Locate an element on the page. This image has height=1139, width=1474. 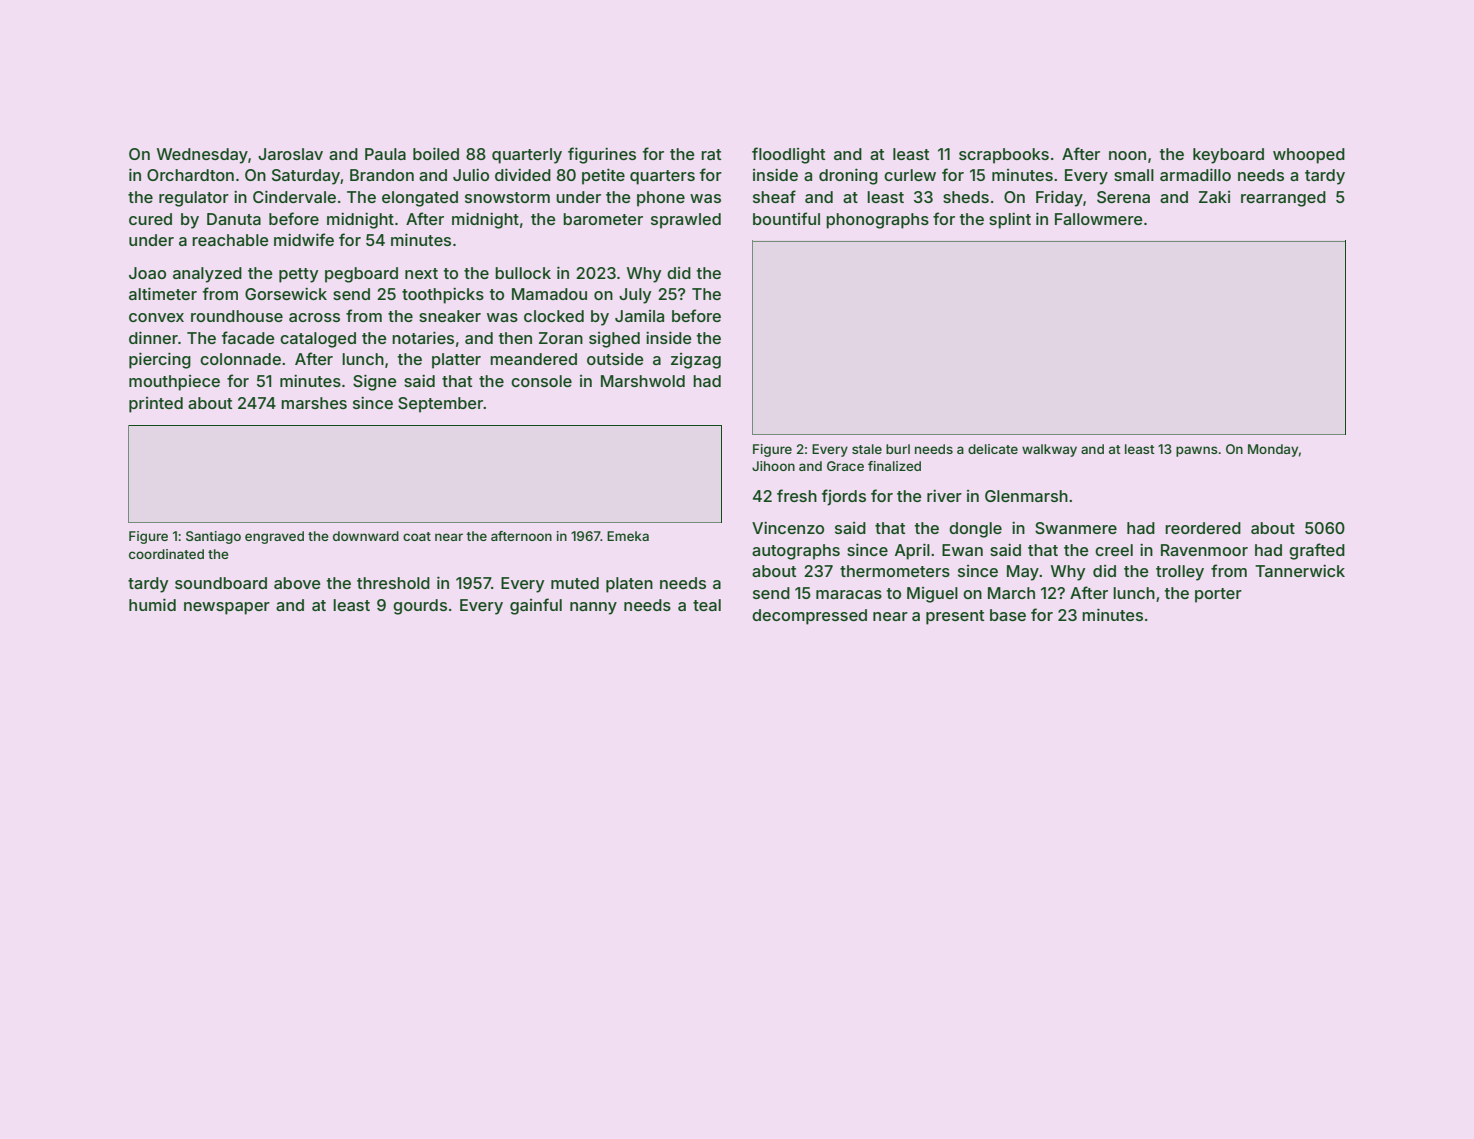
floodlight is located at coordinates (788, 155).
